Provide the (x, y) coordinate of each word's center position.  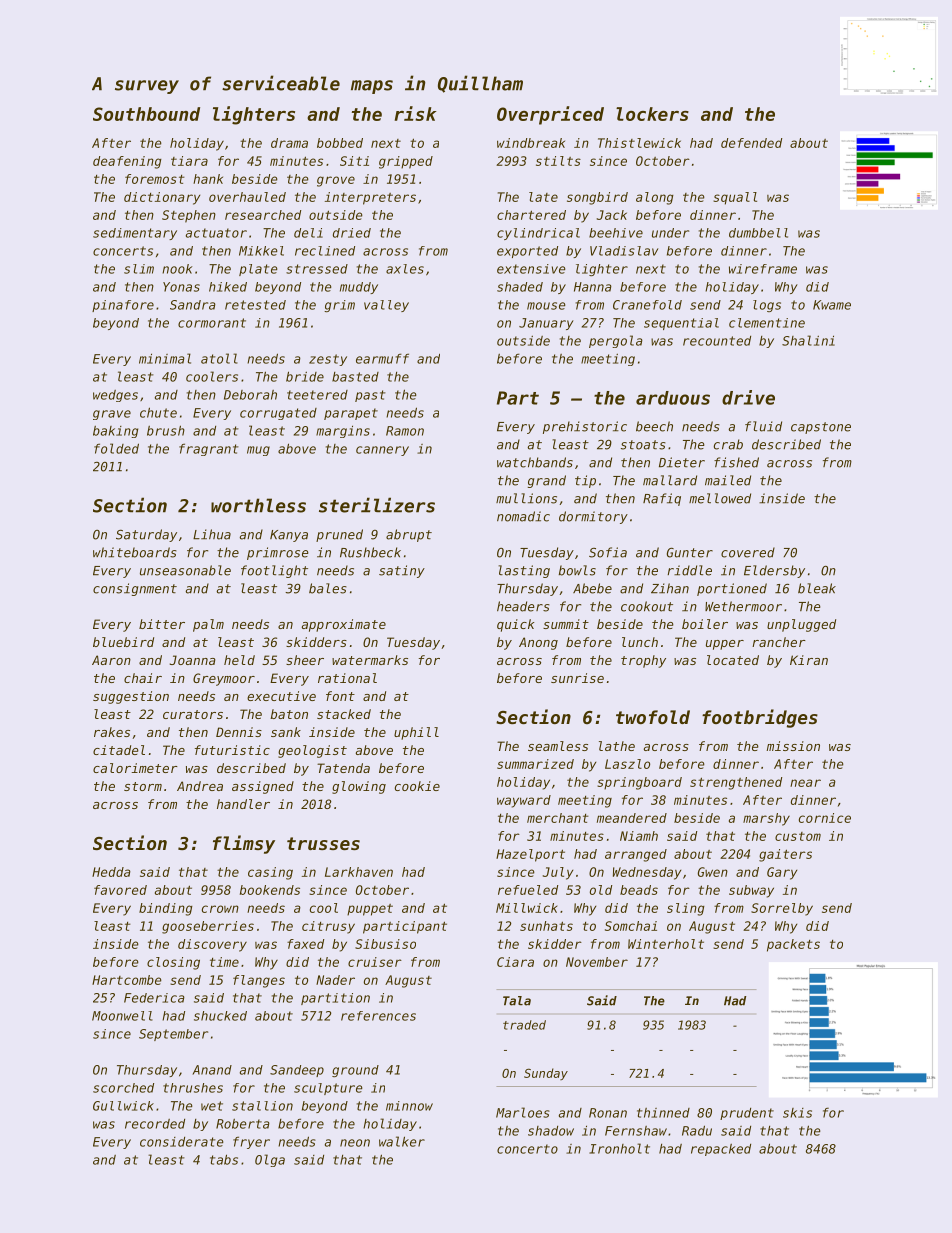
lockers (652, 114)
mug (258, 451)
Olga (270, 1160)
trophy (643, 661)
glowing (359, 787)
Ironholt (619, 1148)
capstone (821, 428)
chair (143, 678)
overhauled (247, 197)
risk (415, 113)
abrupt (409, 535)
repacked (721, 1150)
